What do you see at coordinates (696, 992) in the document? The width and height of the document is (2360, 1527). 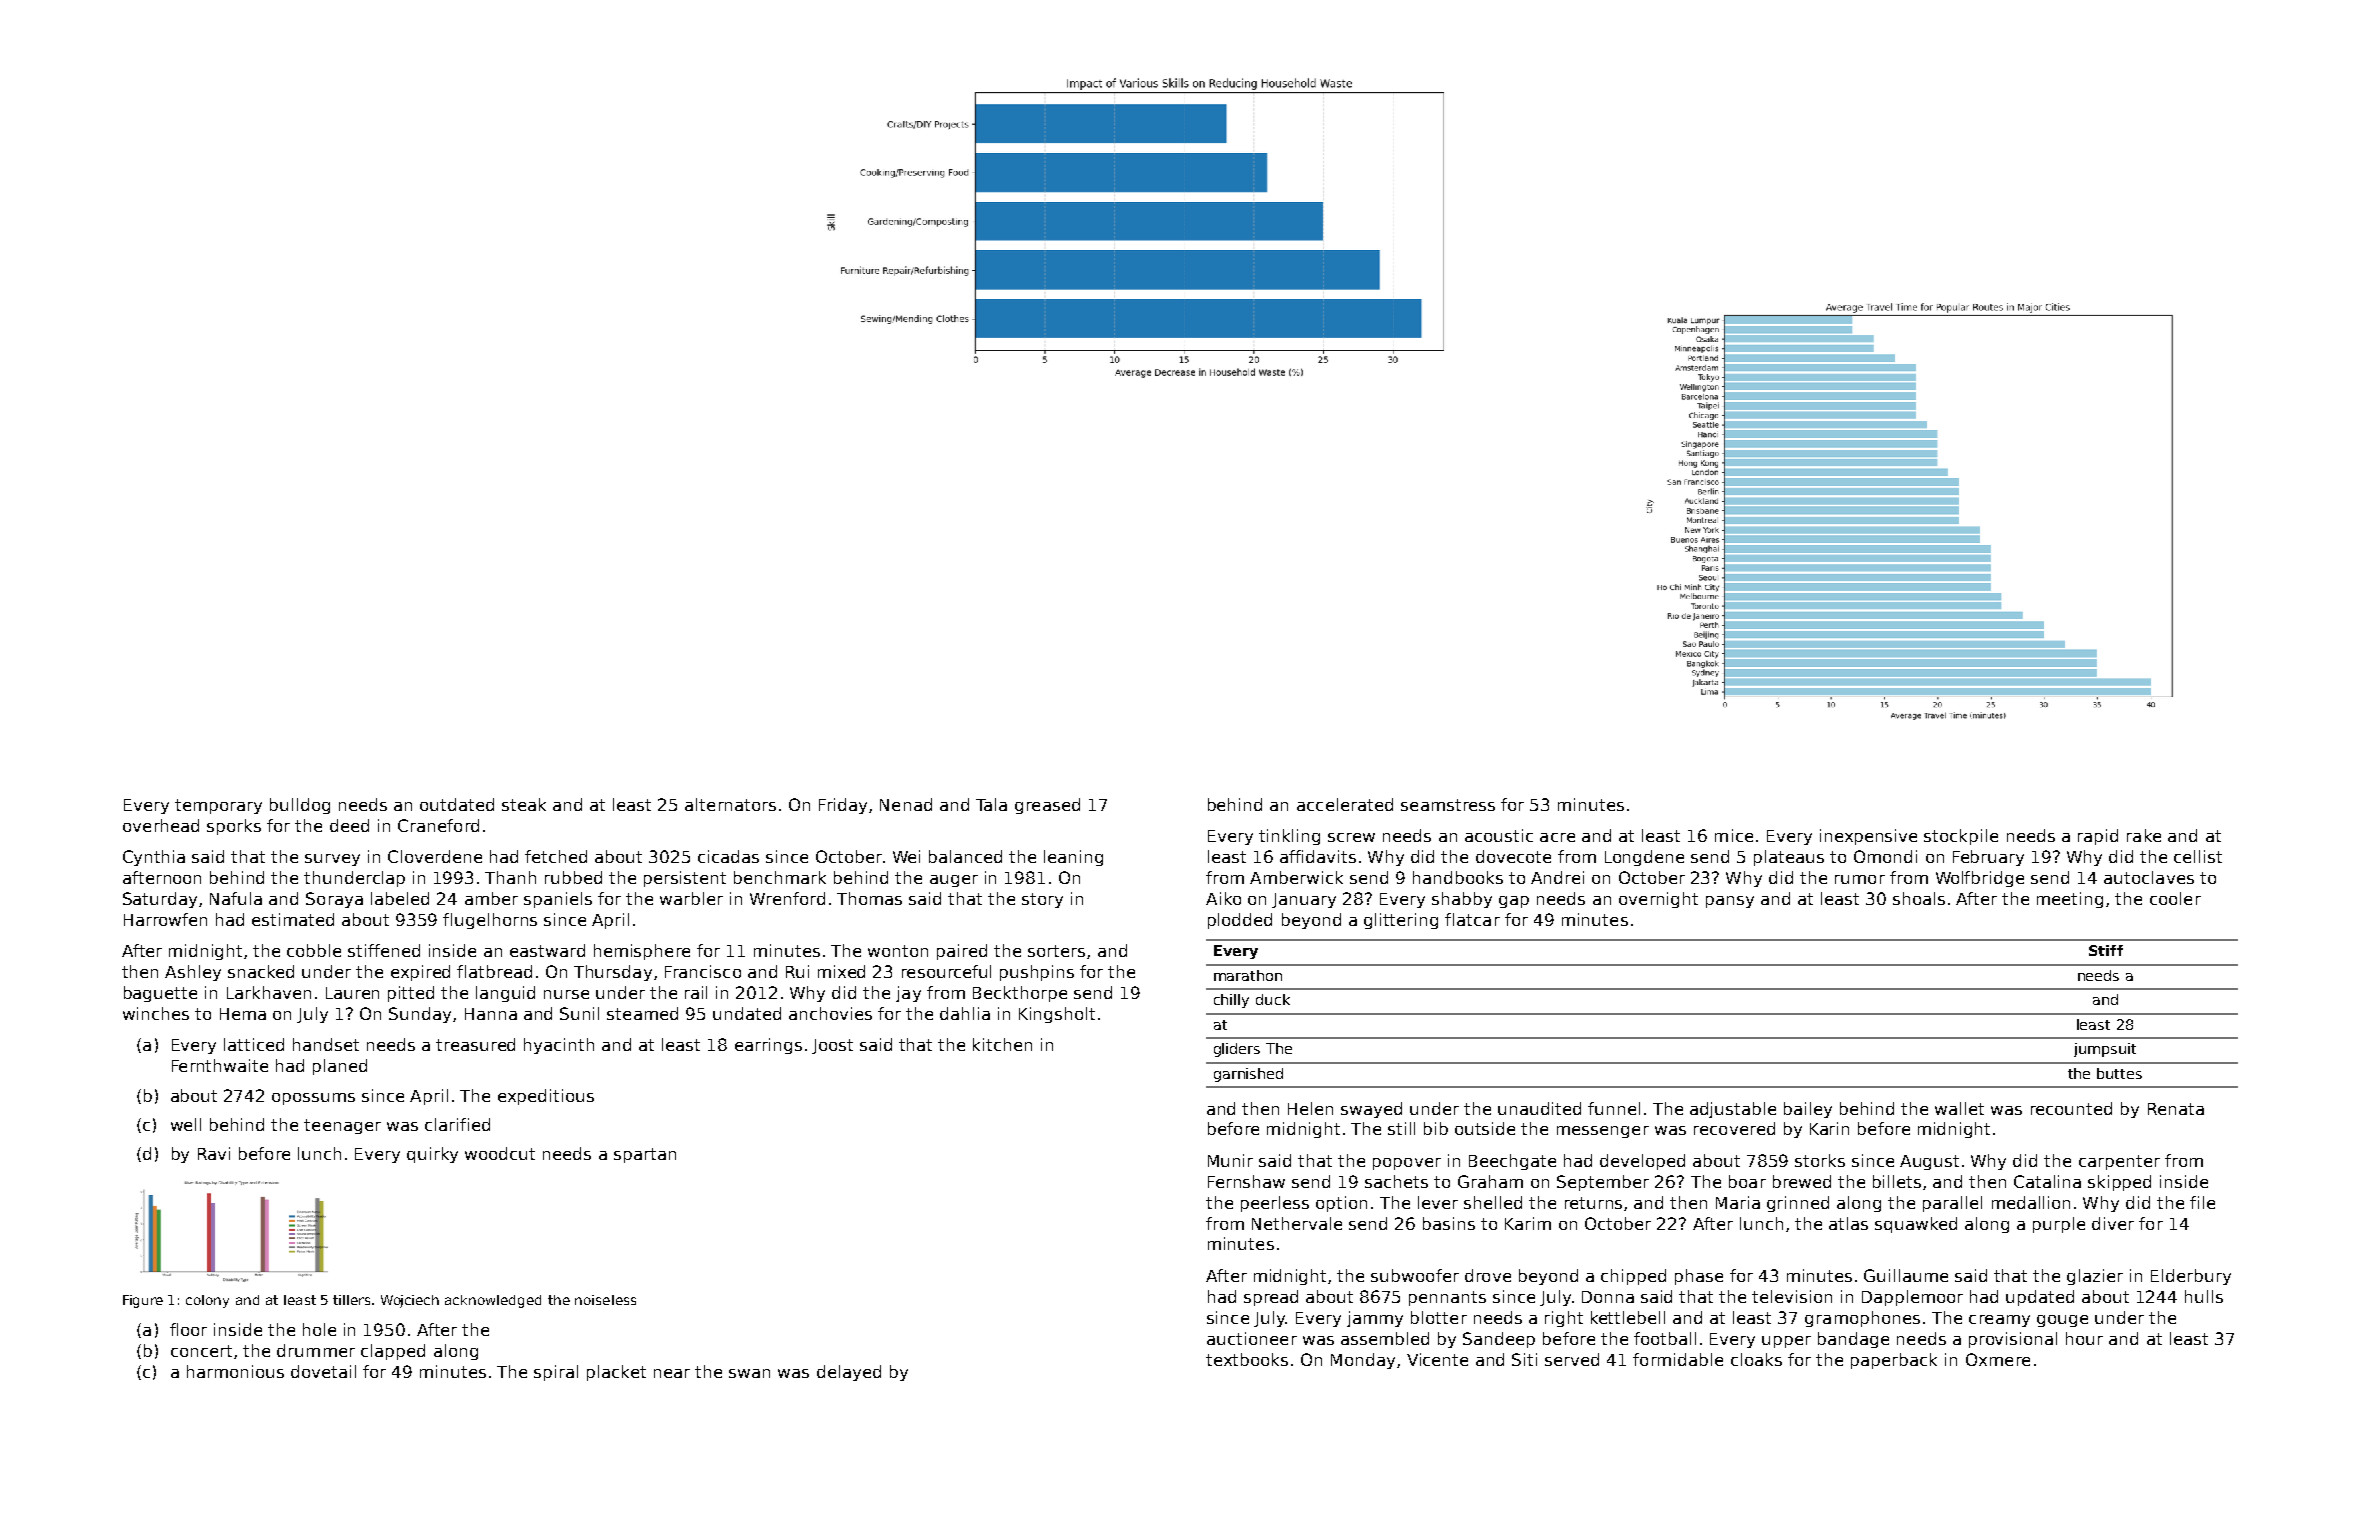 I see `rail` at bounding box center [696, 992].
